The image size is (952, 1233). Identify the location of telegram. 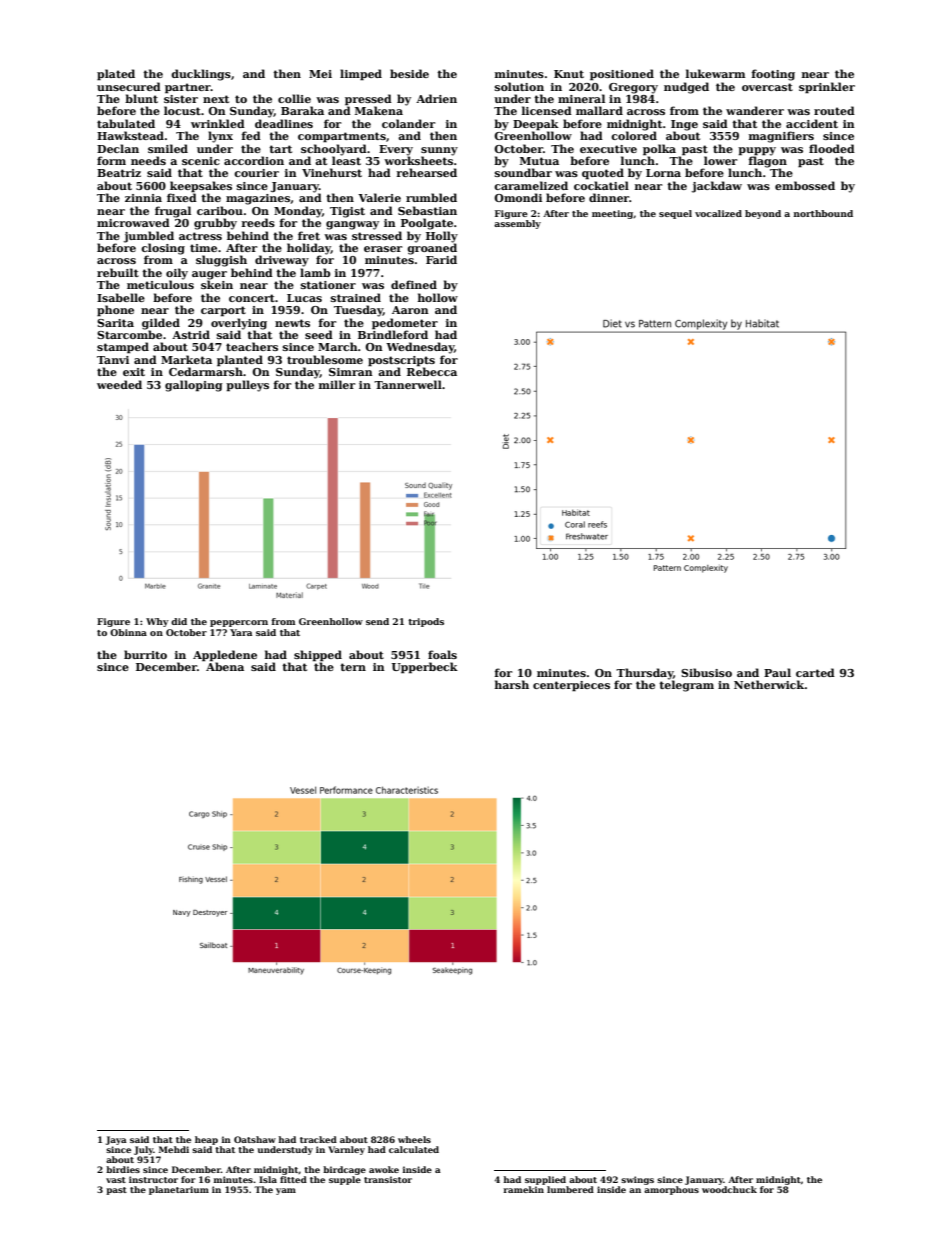
(686, 686).
